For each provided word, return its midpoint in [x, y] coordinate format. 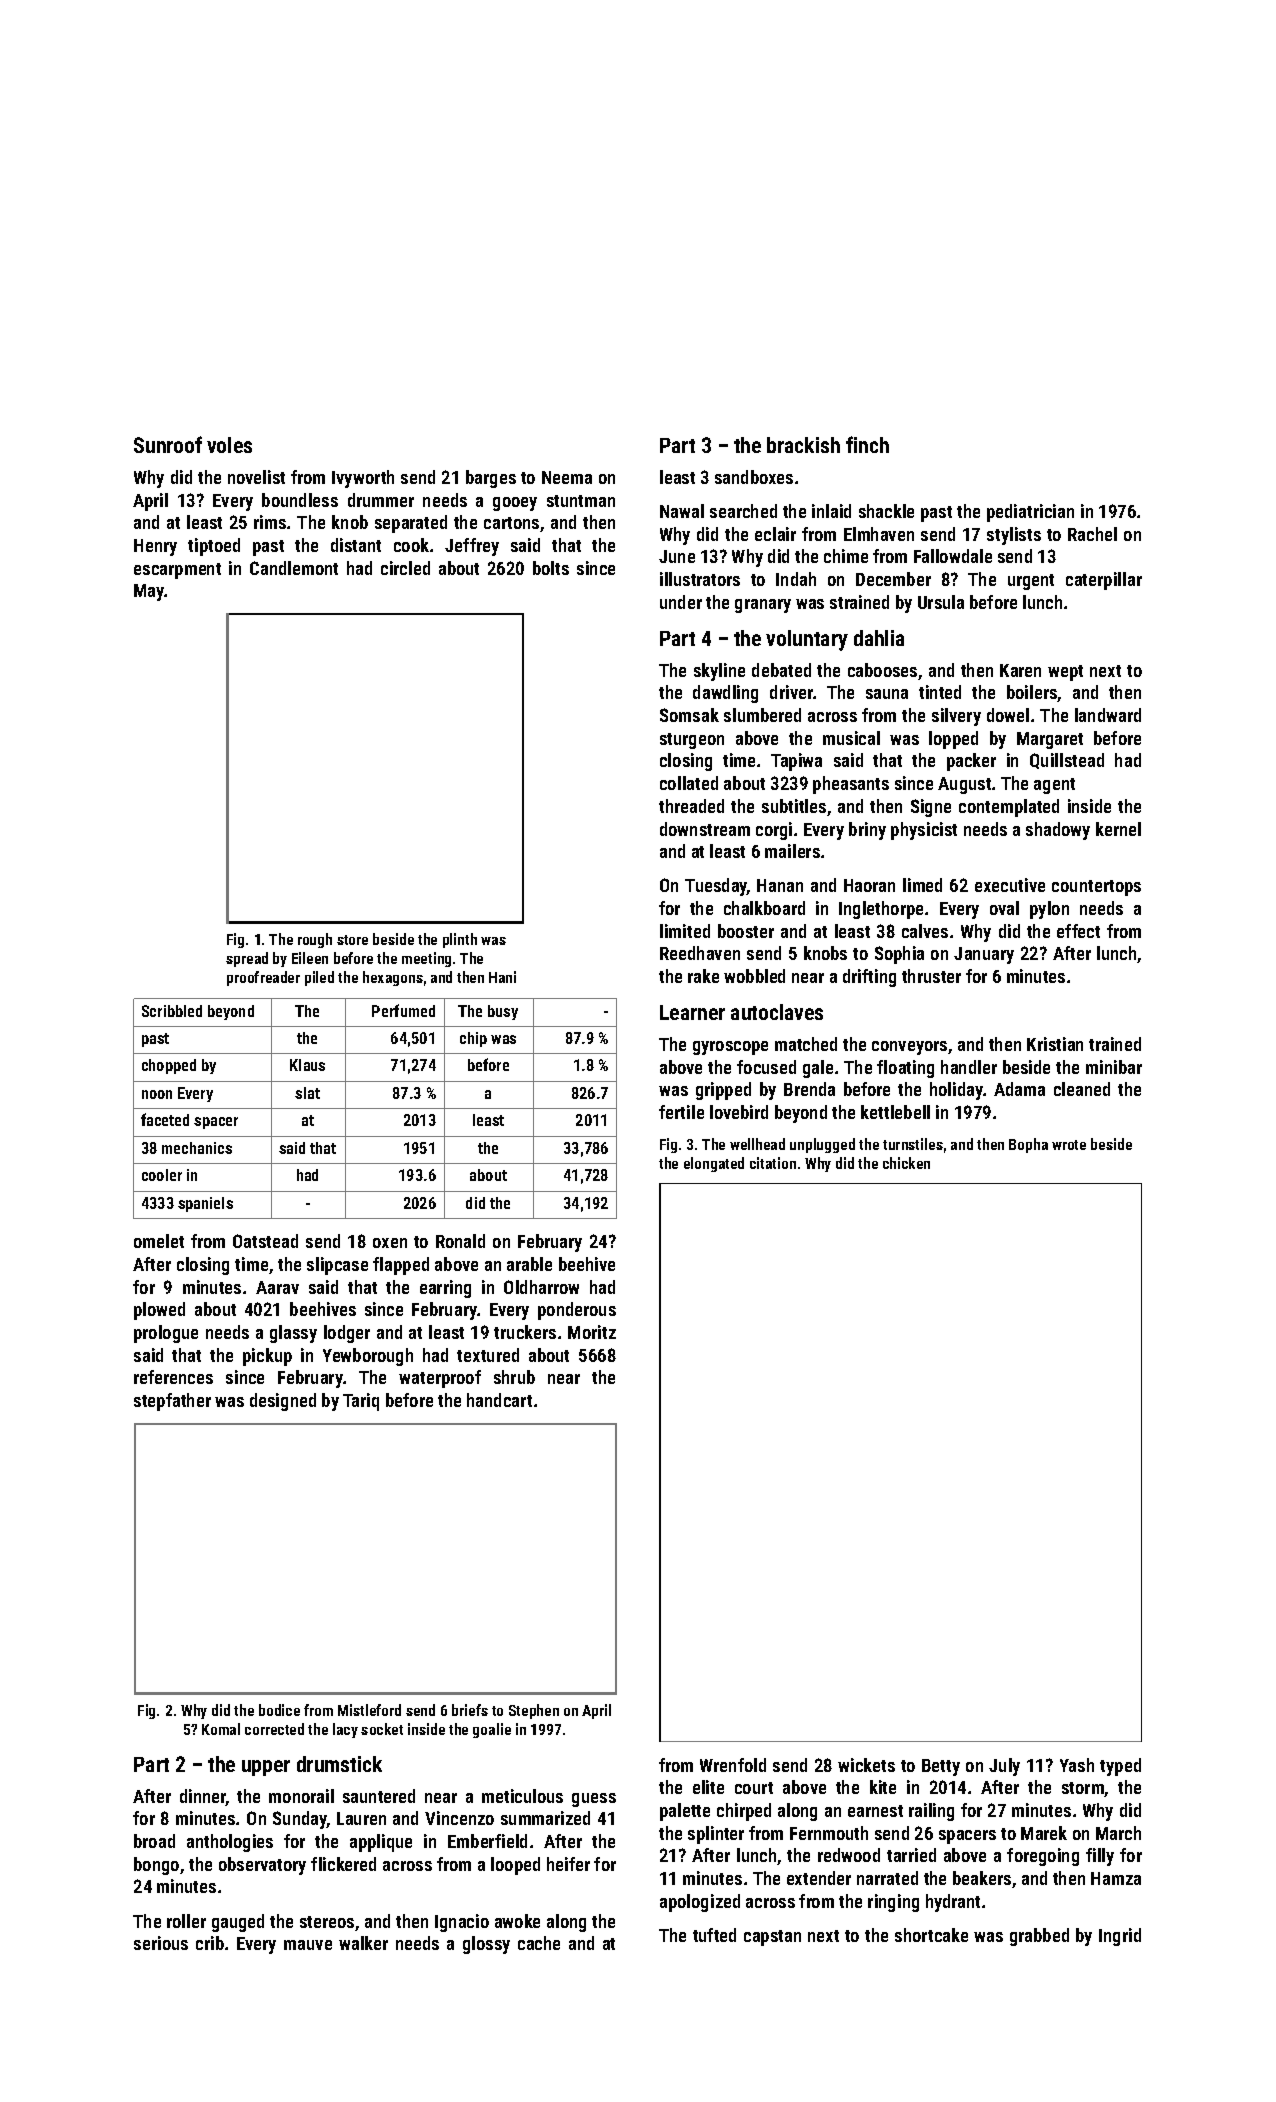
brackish [803, 445]
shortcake [931, 1935]
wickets [866, 1765]
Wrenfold [733, 1765]
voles [229, 445]
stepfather [172, 1402]
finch [867, 444]
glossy [486, 1945]
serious [161, 1943]
